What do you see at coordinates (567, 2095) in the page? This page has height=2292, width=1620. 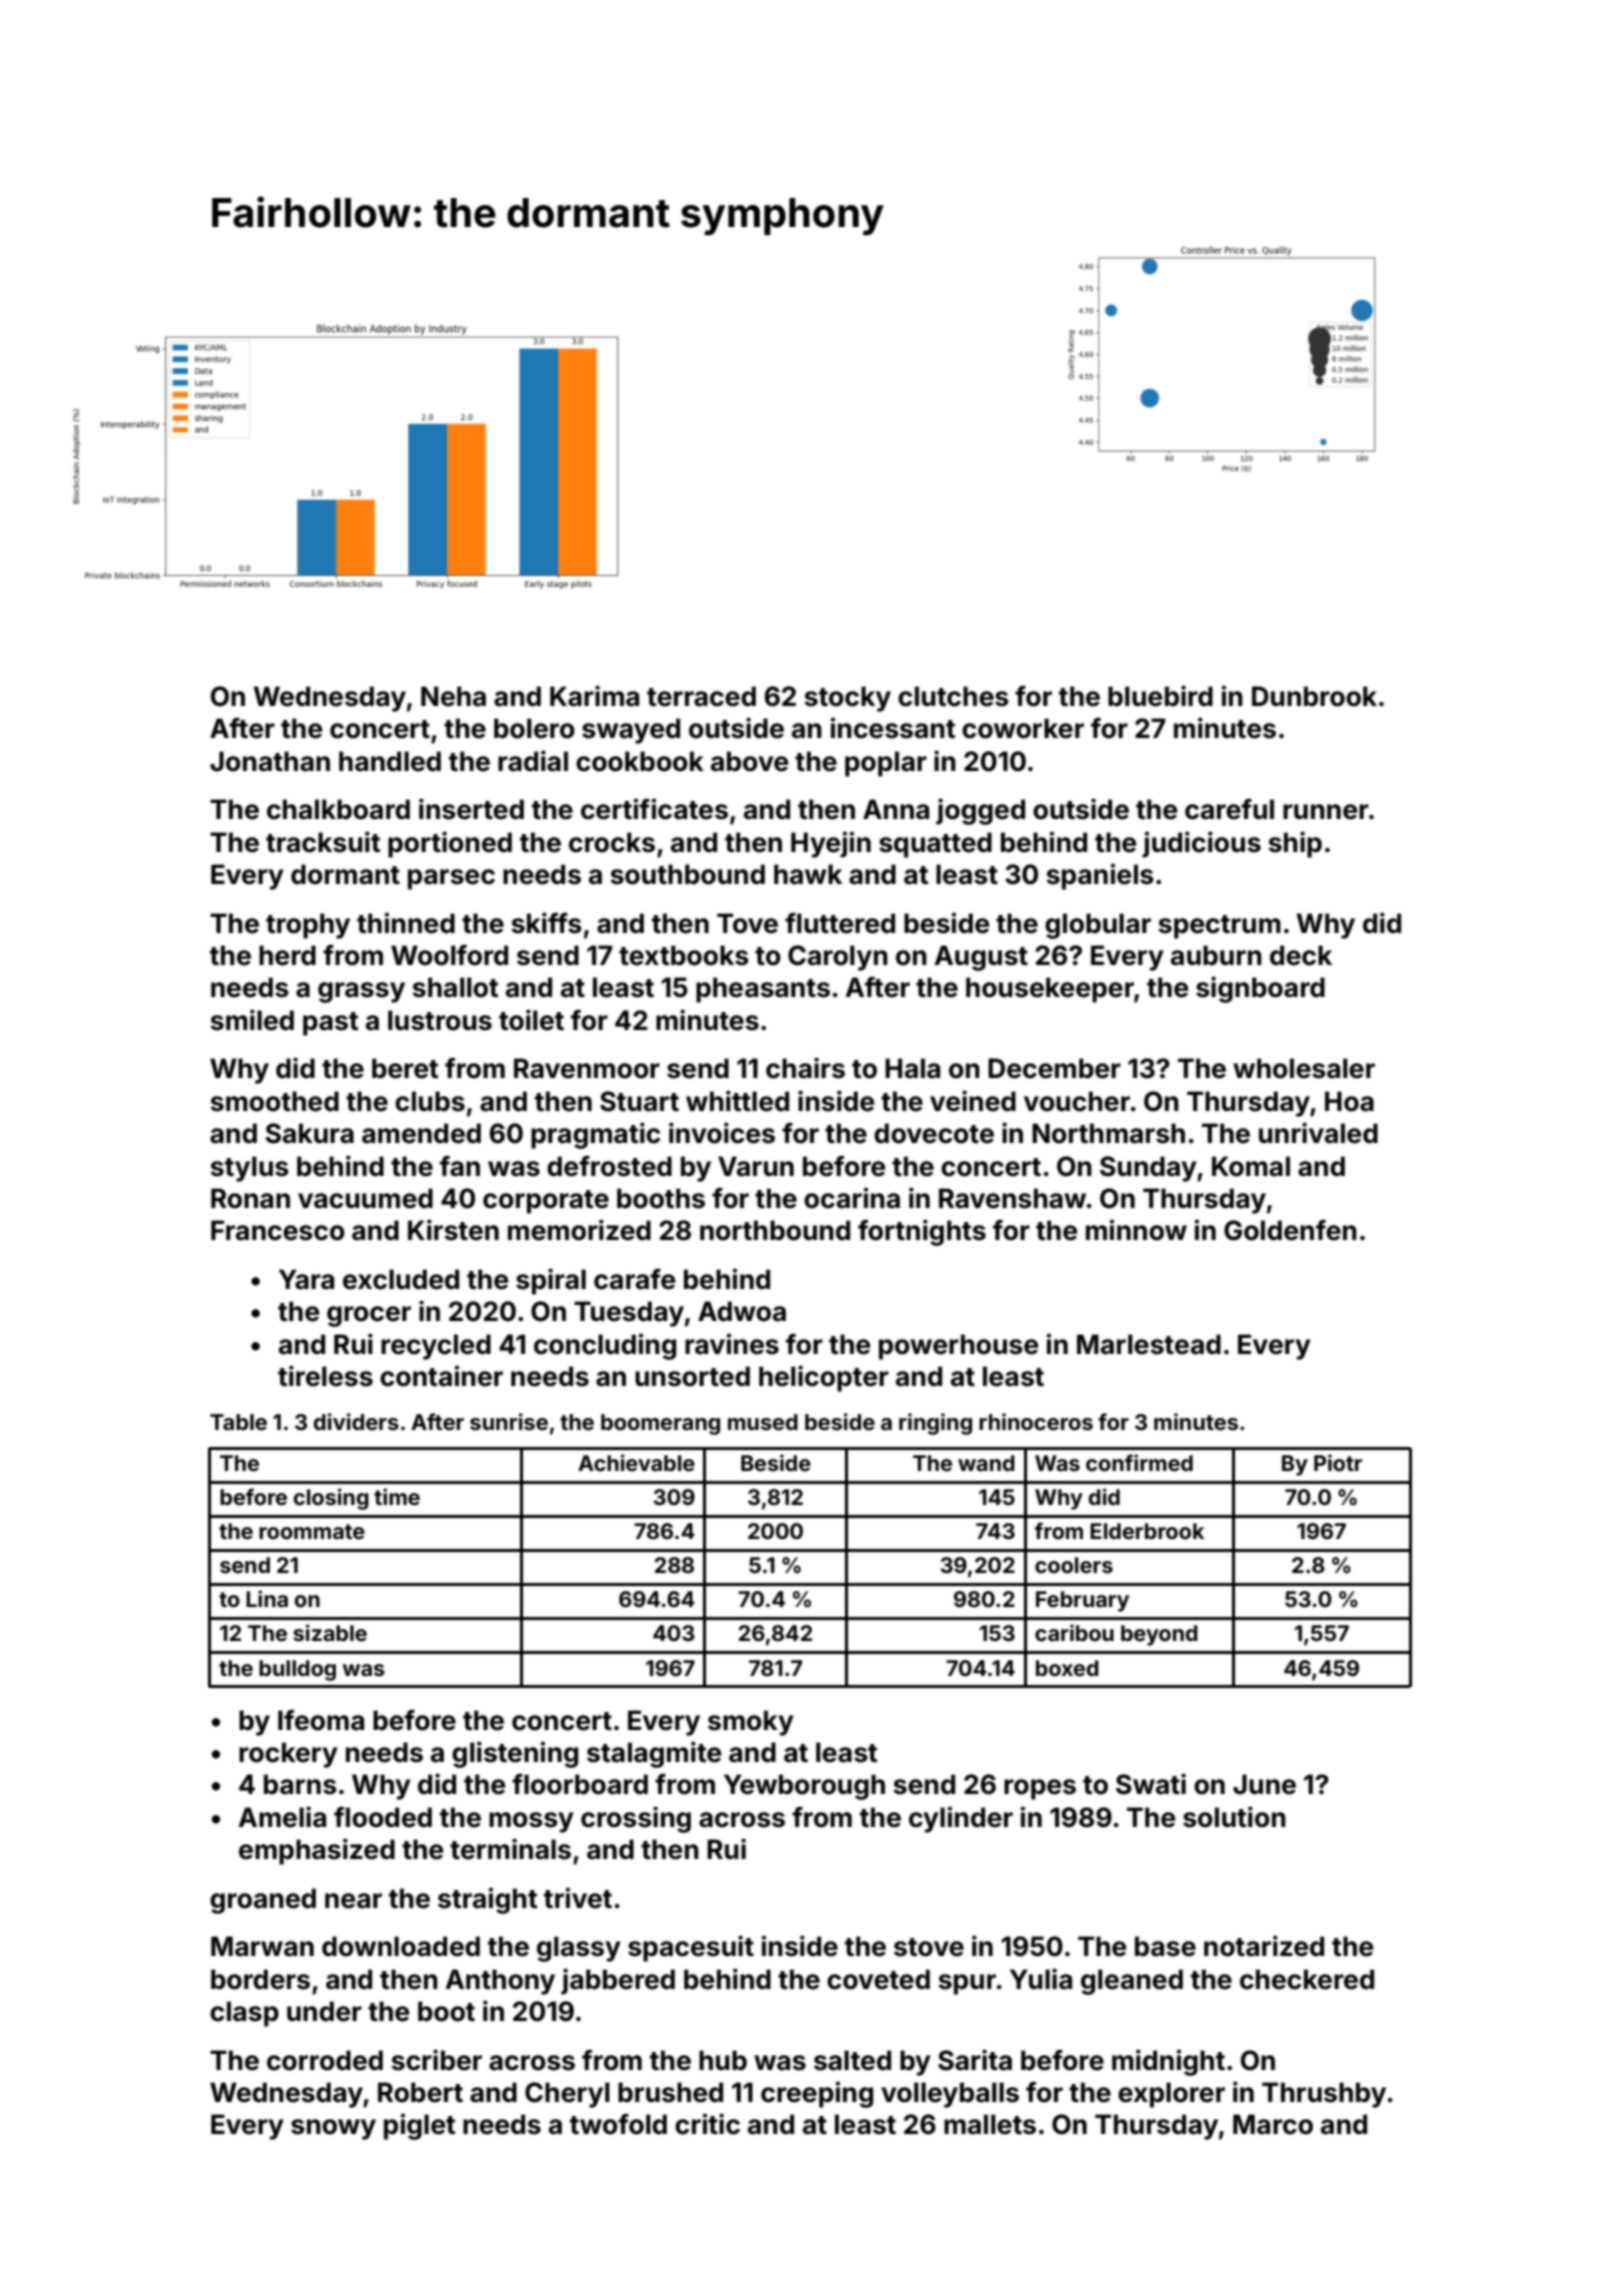 I see `Cheryl` at bounding box center [567, 2095].
